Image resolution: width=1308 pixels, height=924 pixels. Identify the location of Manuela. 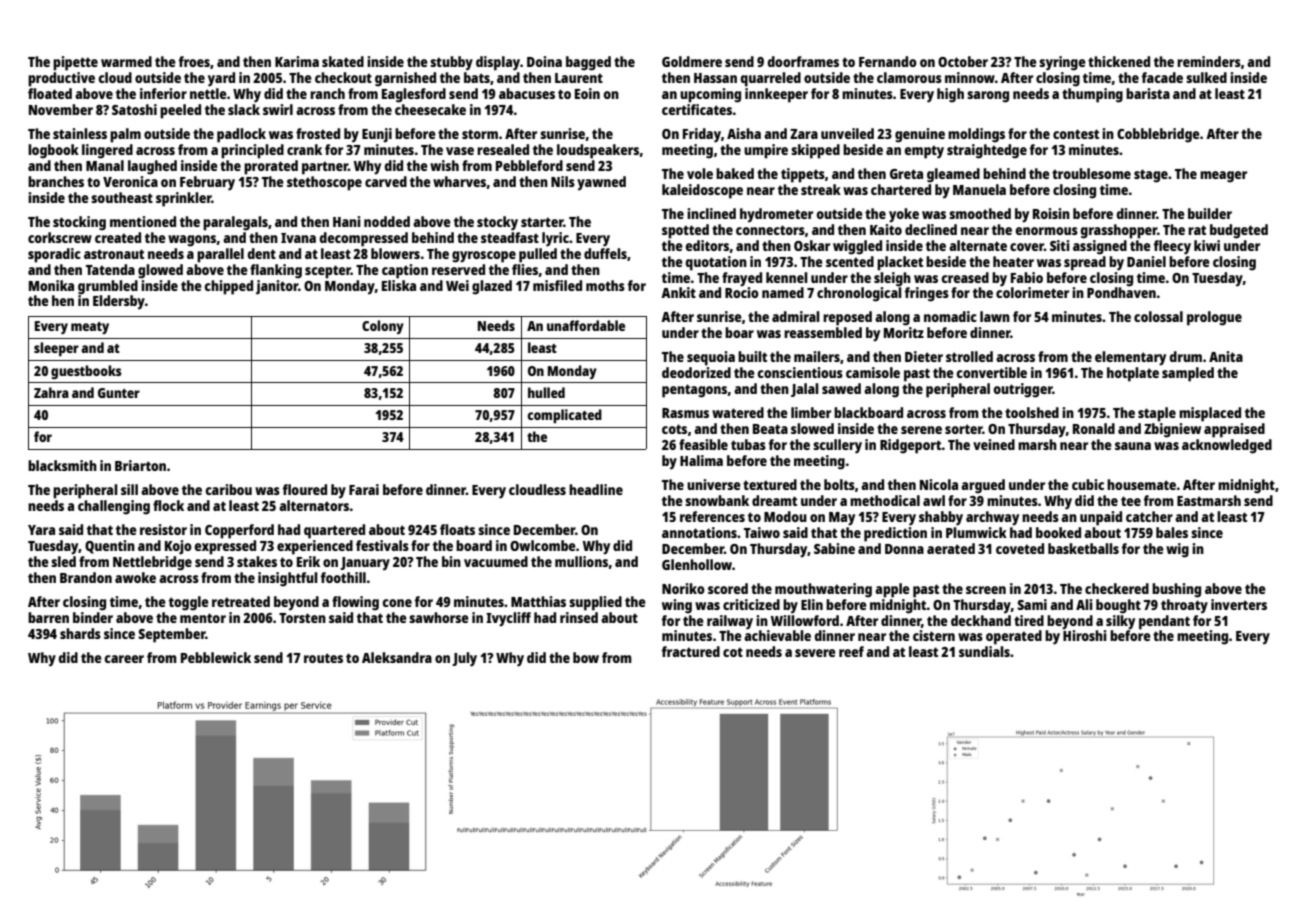
(979, 189).
